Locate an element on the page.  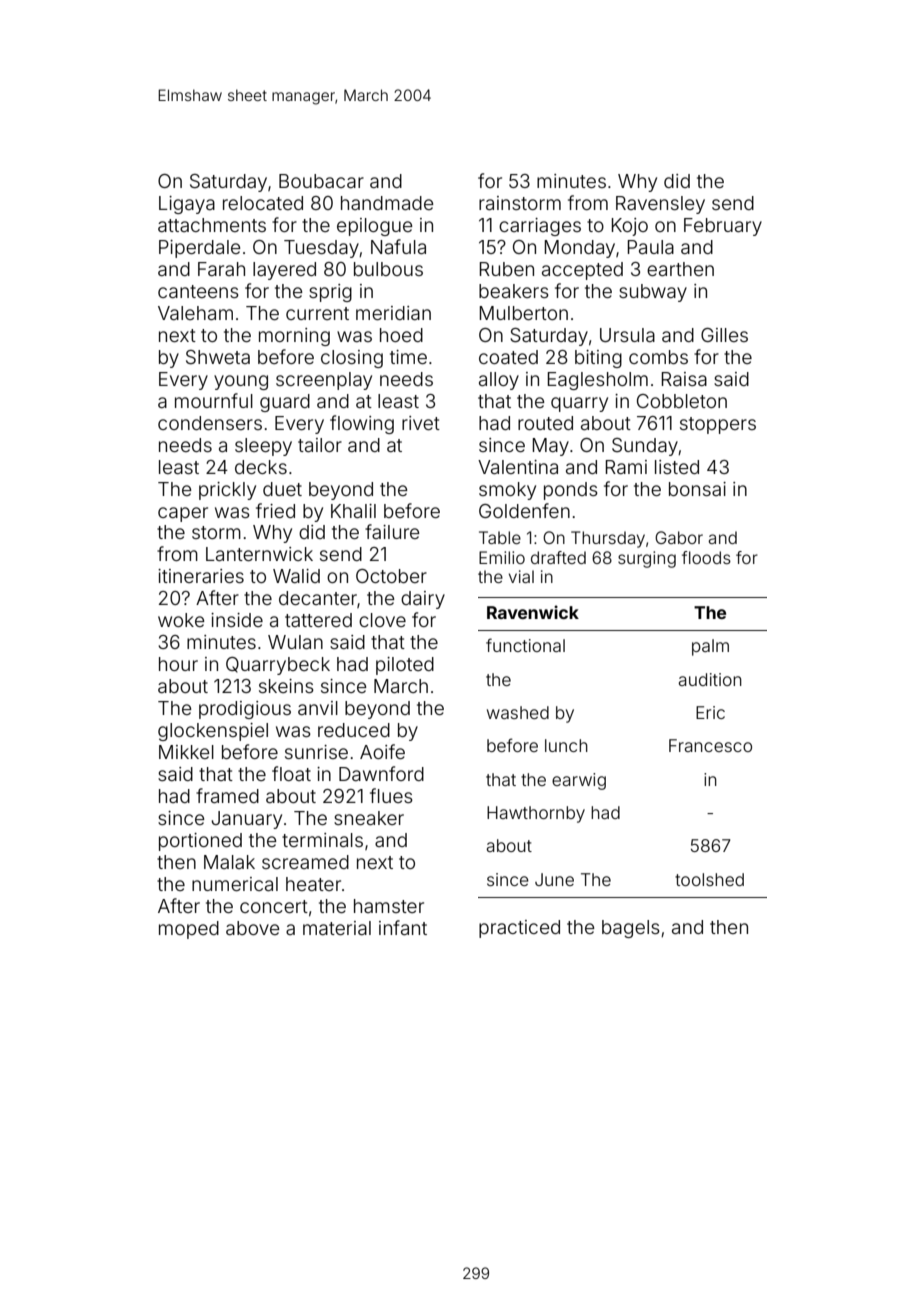
infant is located at coordinates (403, 927).
